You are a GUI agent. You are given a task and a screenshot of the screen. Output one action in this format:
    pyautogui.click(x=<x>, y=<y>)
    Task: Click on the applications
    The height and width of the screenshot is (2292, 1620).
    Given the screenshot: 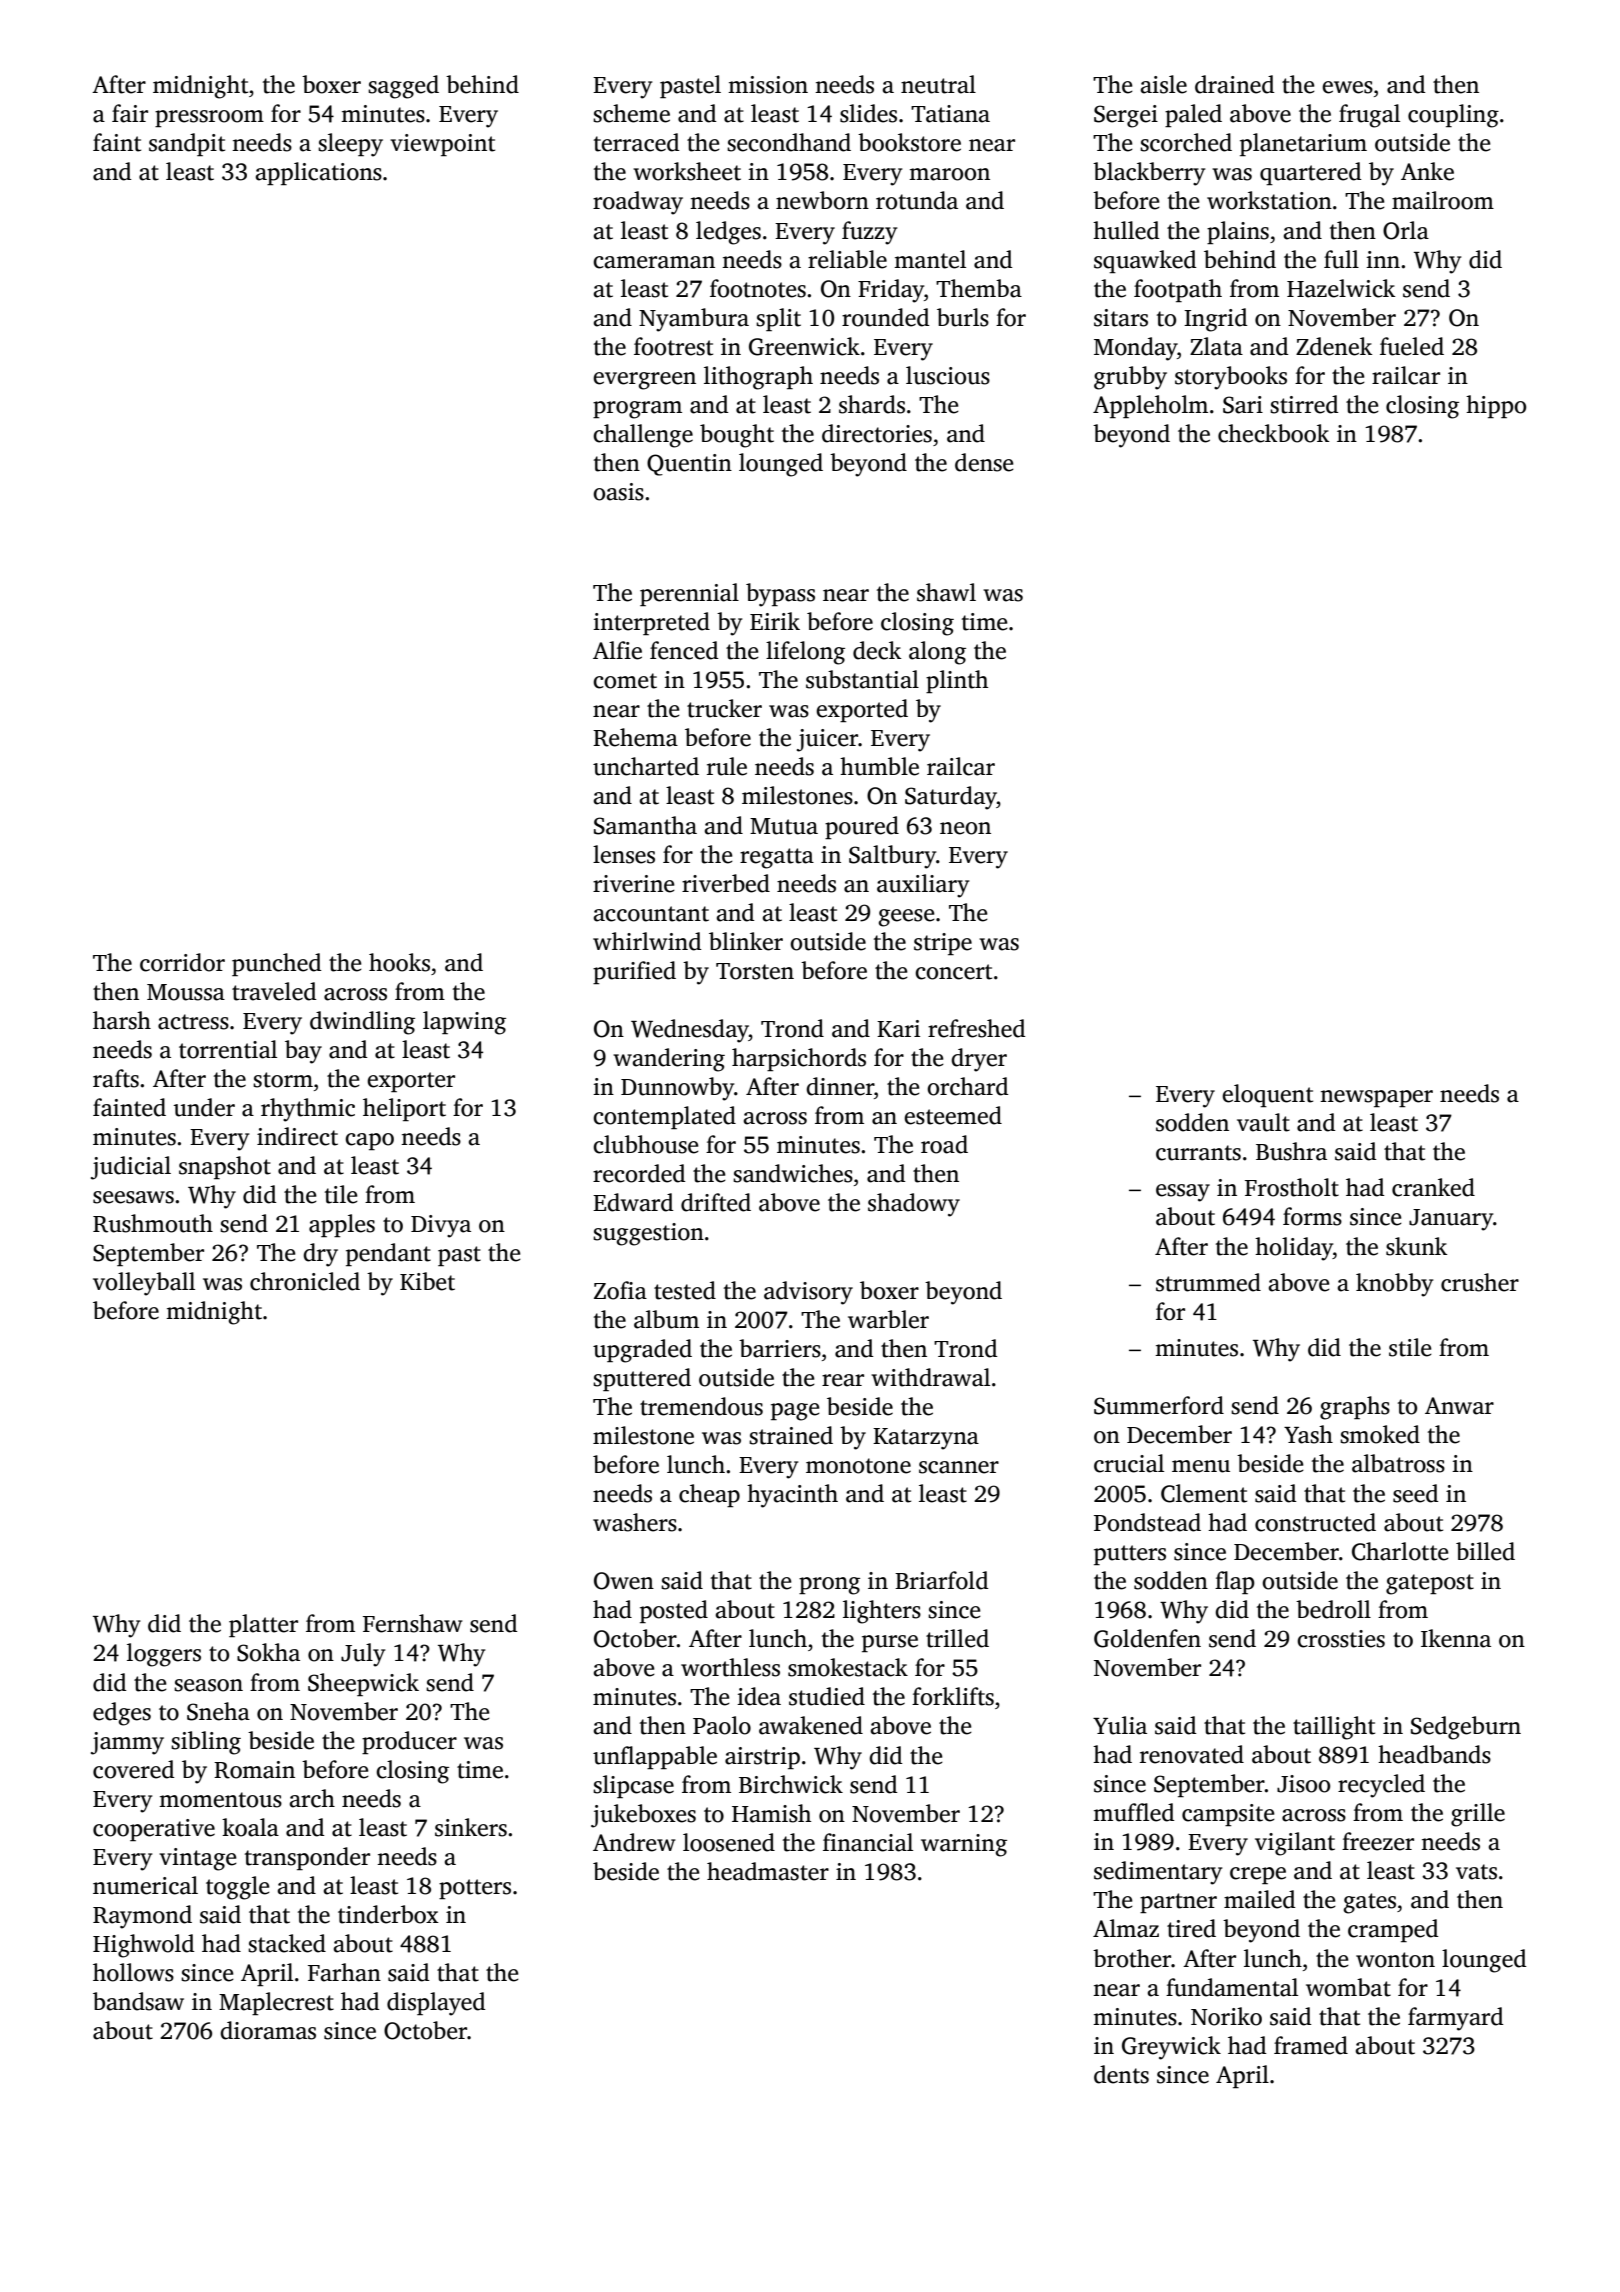 What is the action you would take?
    pyautogui.click(x=318, y=173)
